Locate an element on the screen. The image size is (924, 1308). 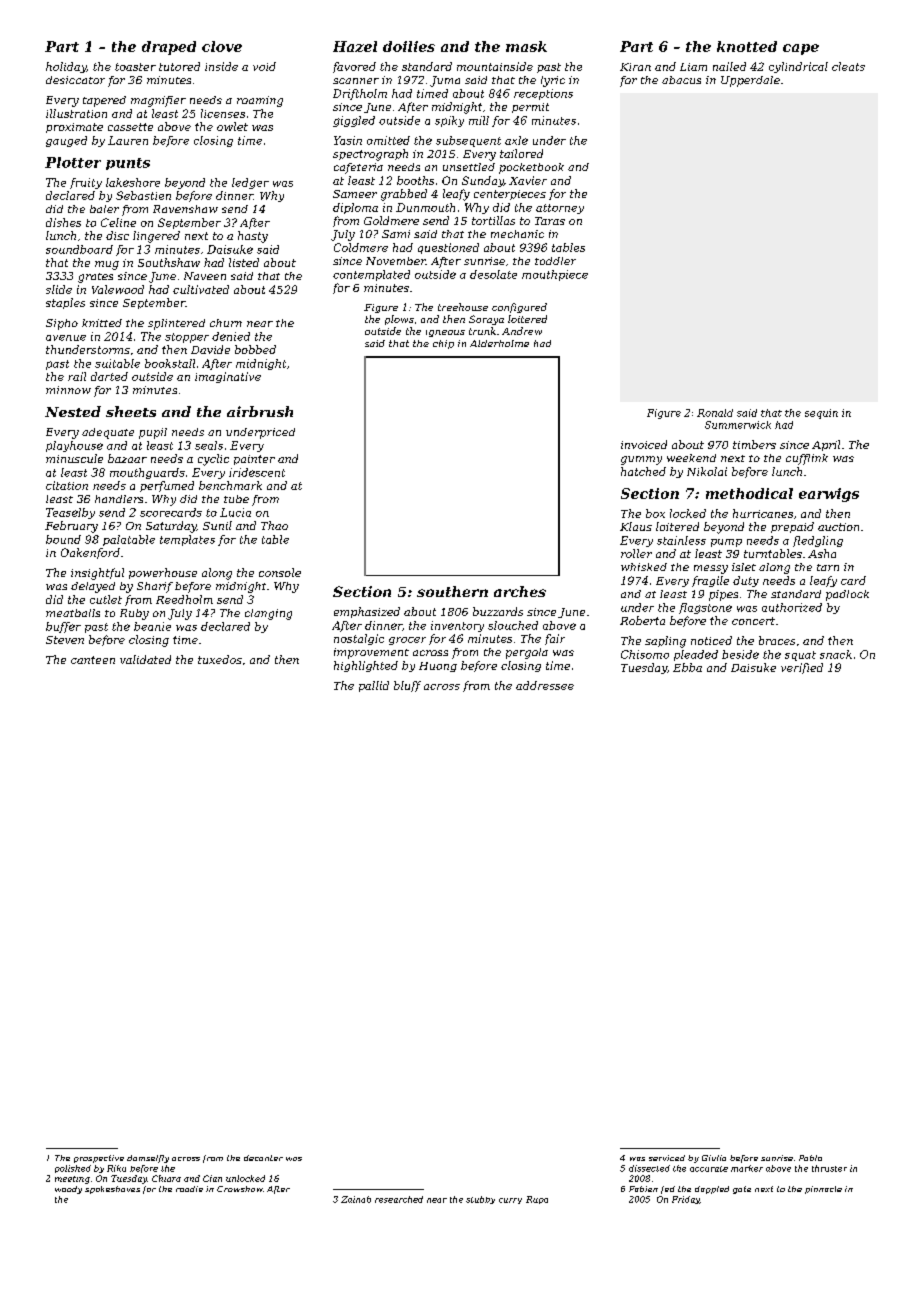
snack is located at coordinates (836, 654).
